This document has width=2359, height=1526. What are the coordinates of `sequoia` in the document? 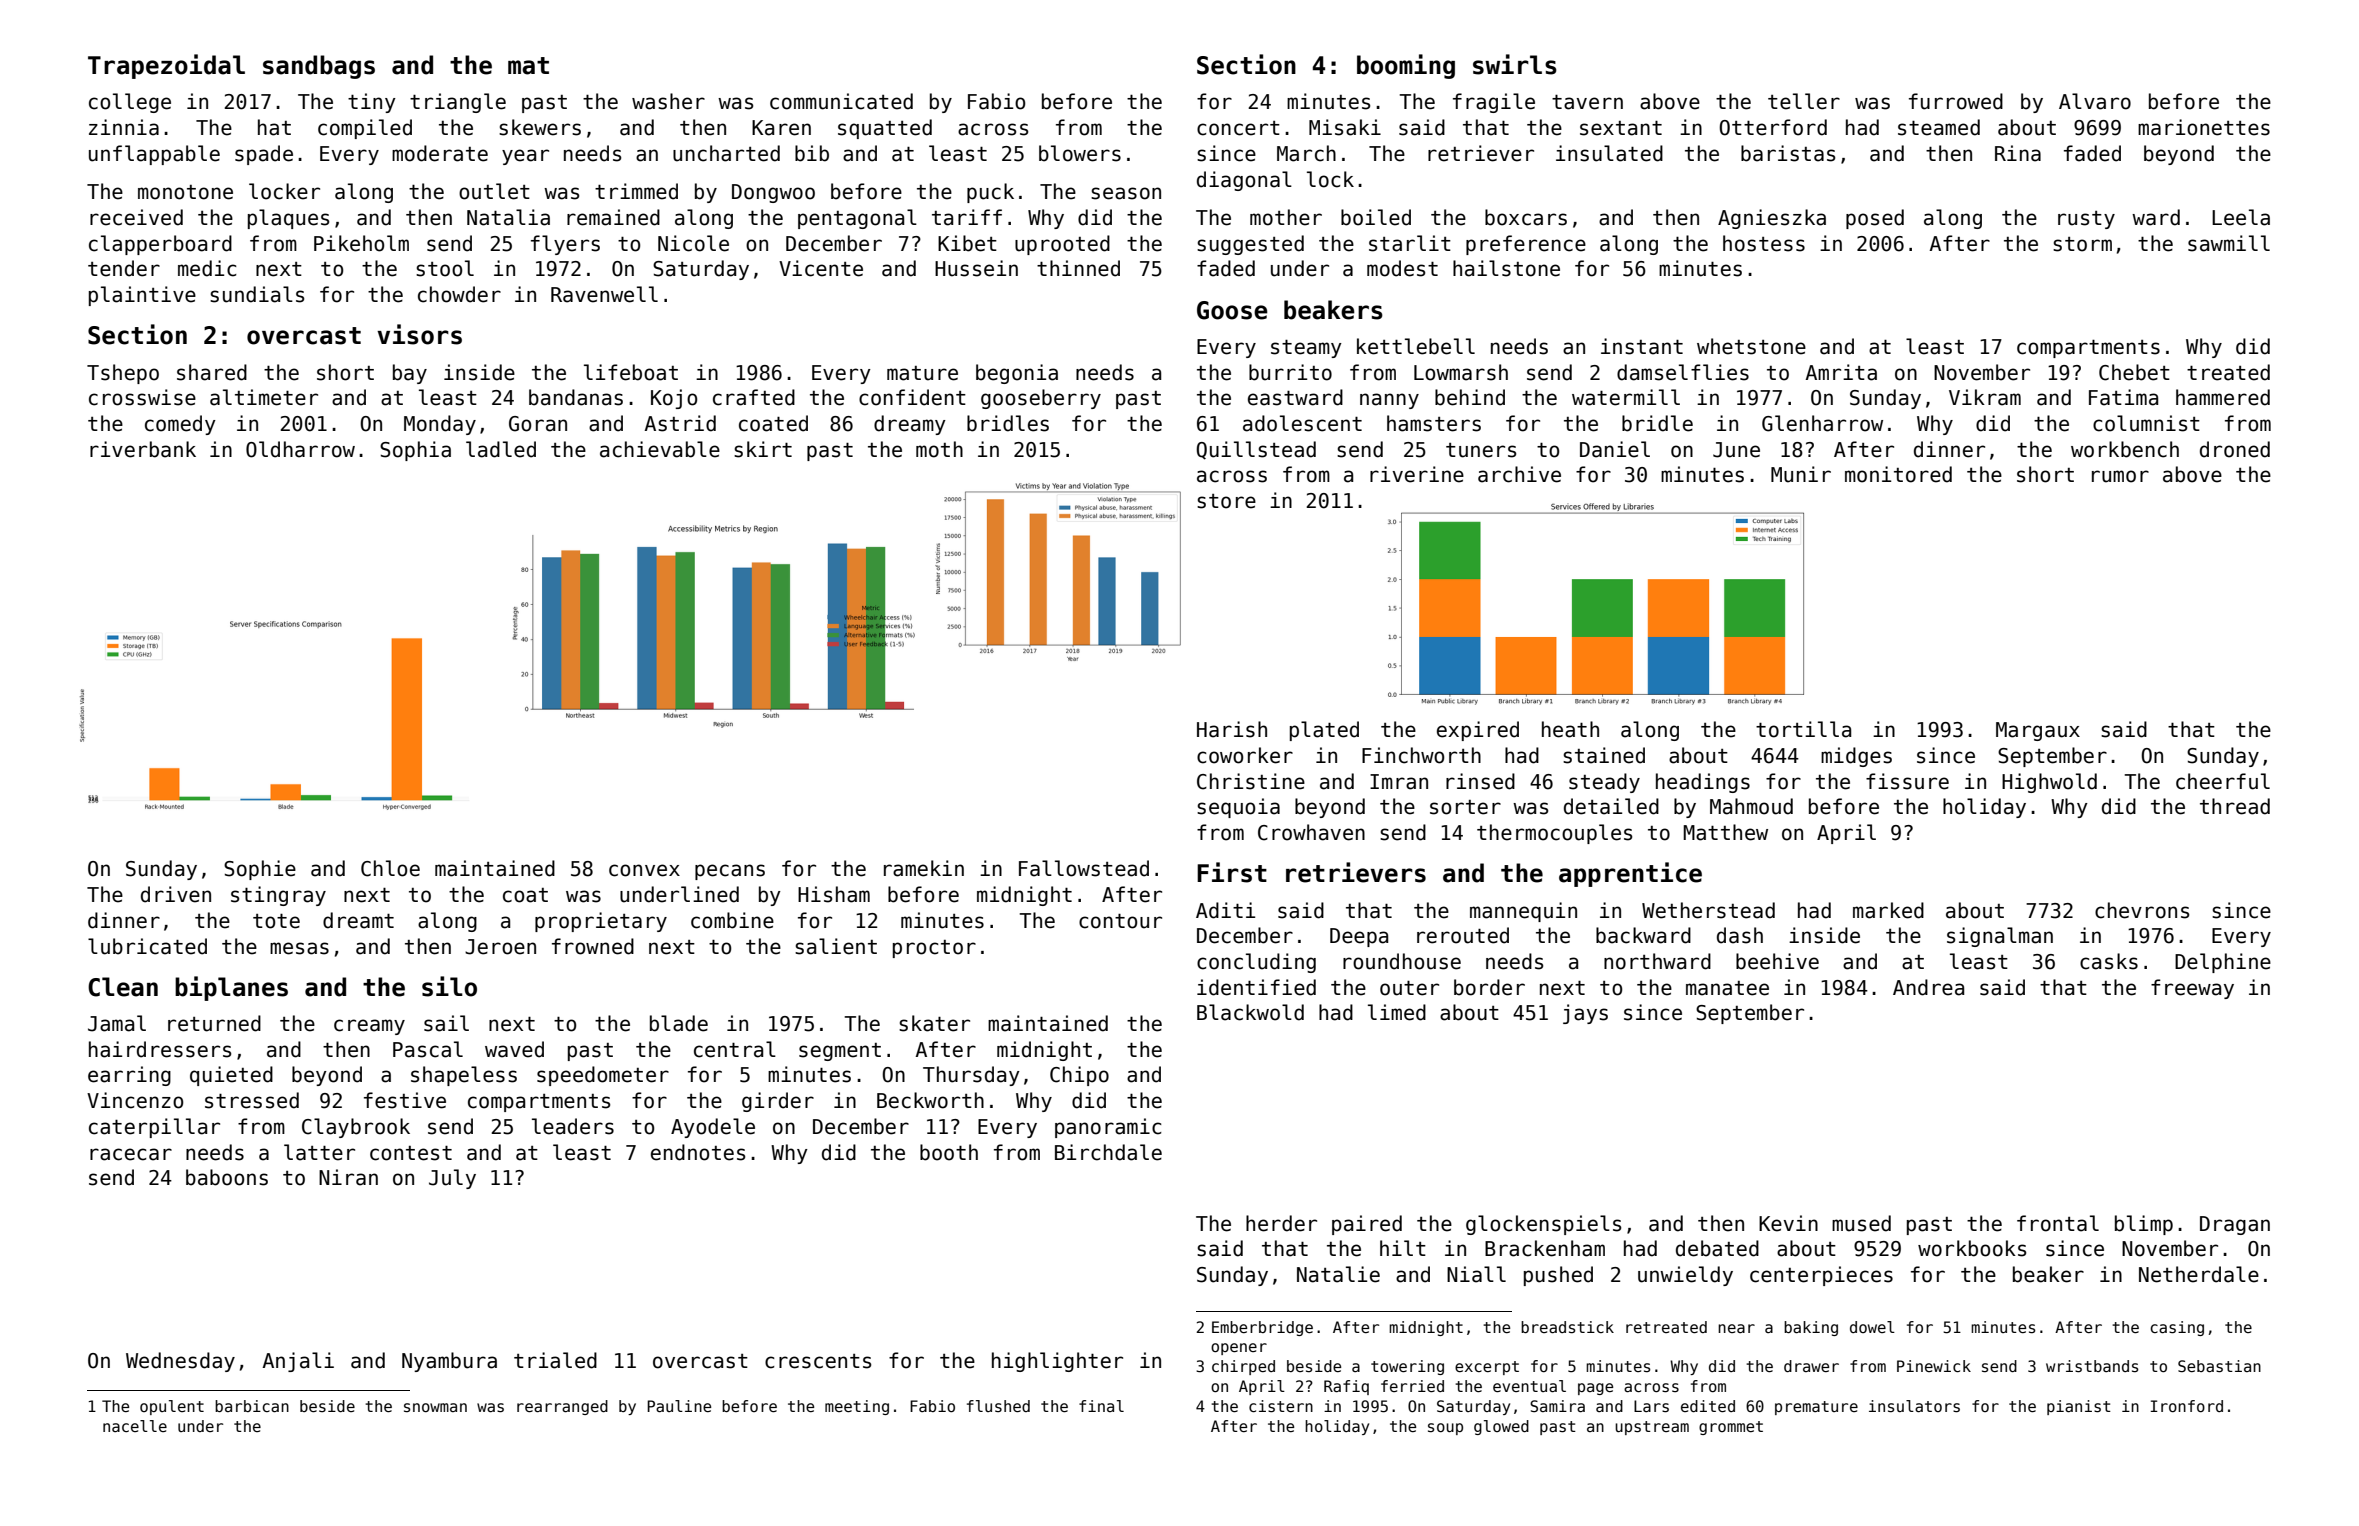 It's located at (1238, 808).
